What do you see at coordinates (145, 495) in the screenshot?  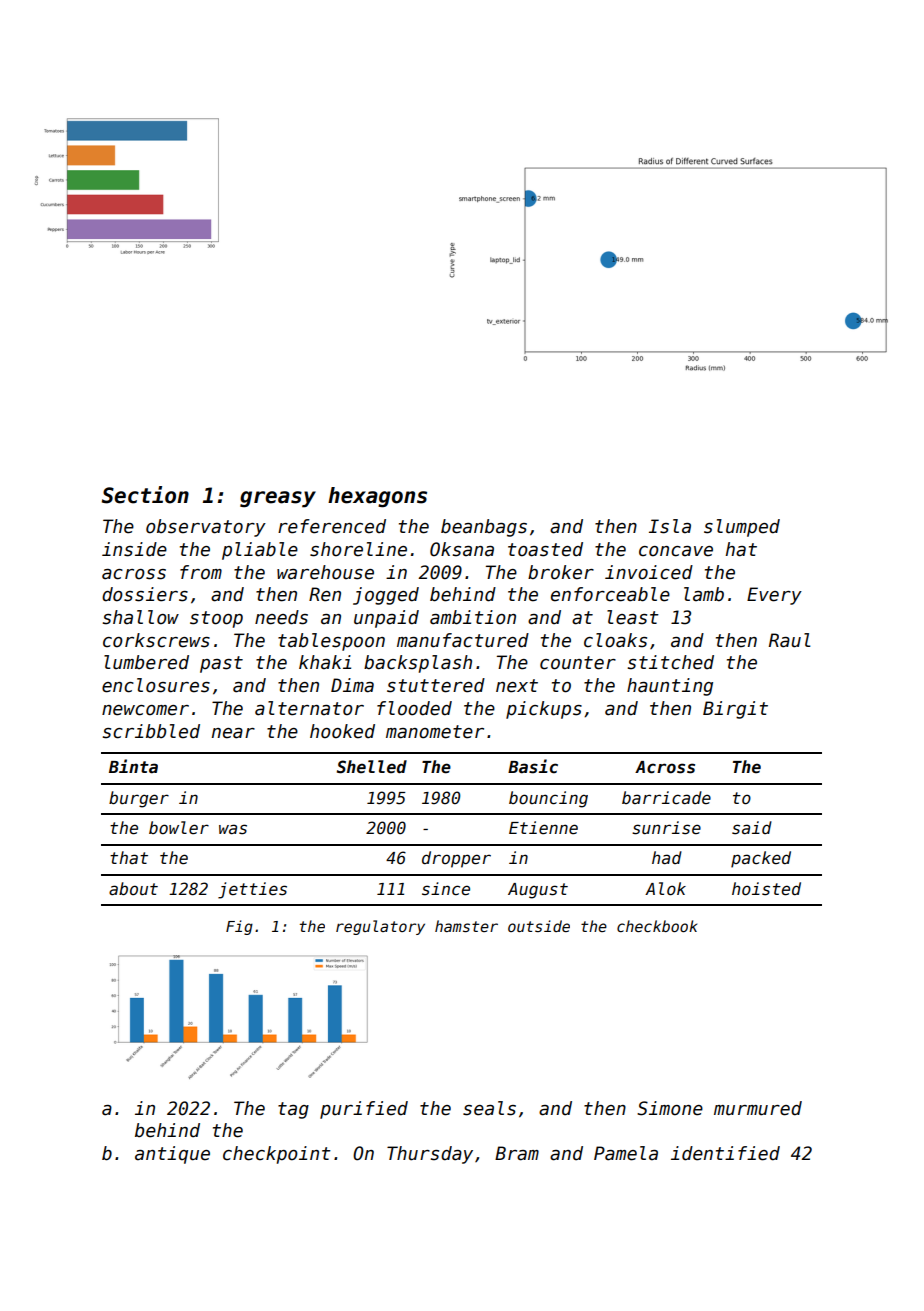 I see `Section` at bounding box center [145, 495].
